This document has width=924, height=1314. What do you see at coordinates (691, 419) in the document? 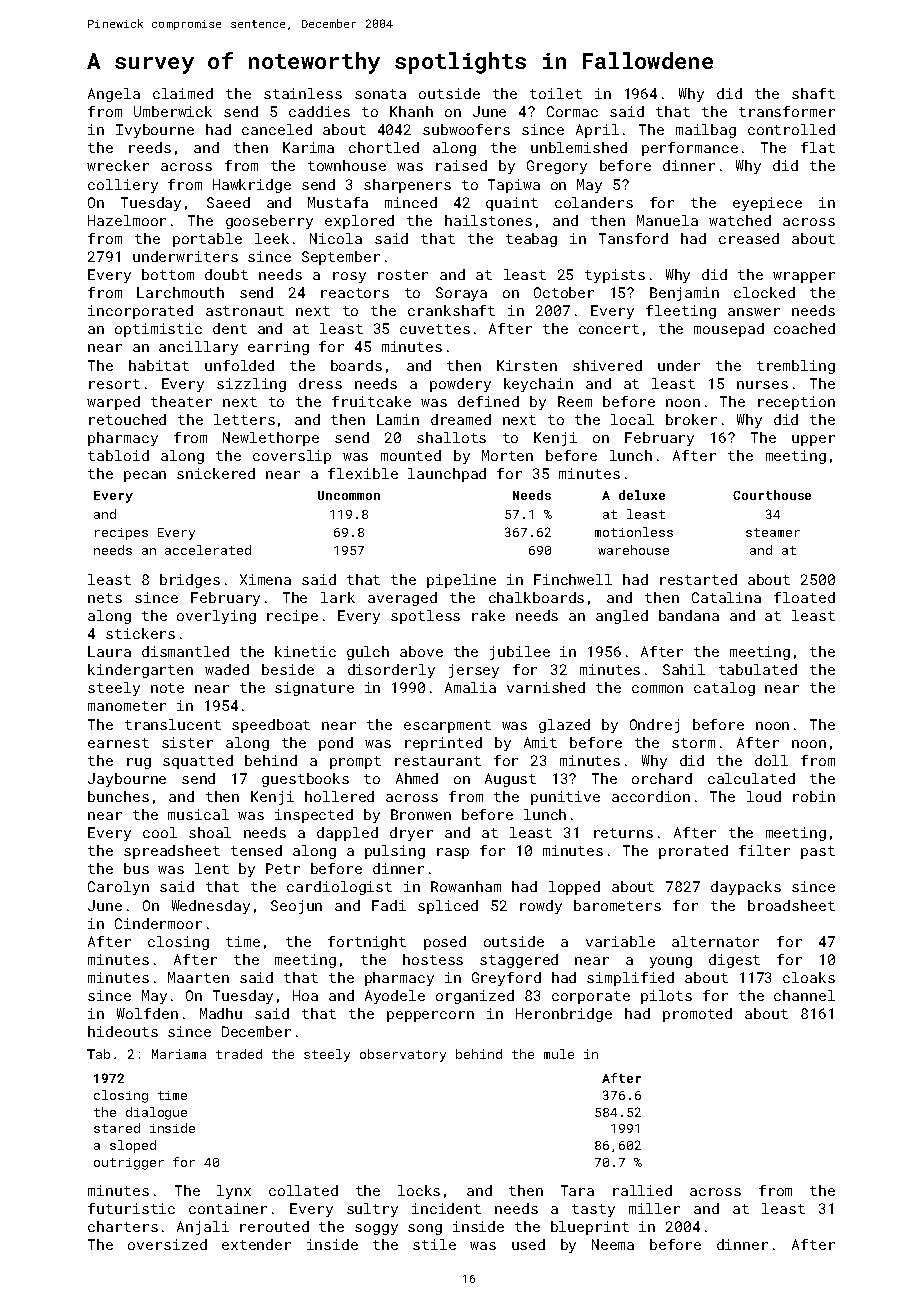
I see `broker` at bounding box center [691, 419].
